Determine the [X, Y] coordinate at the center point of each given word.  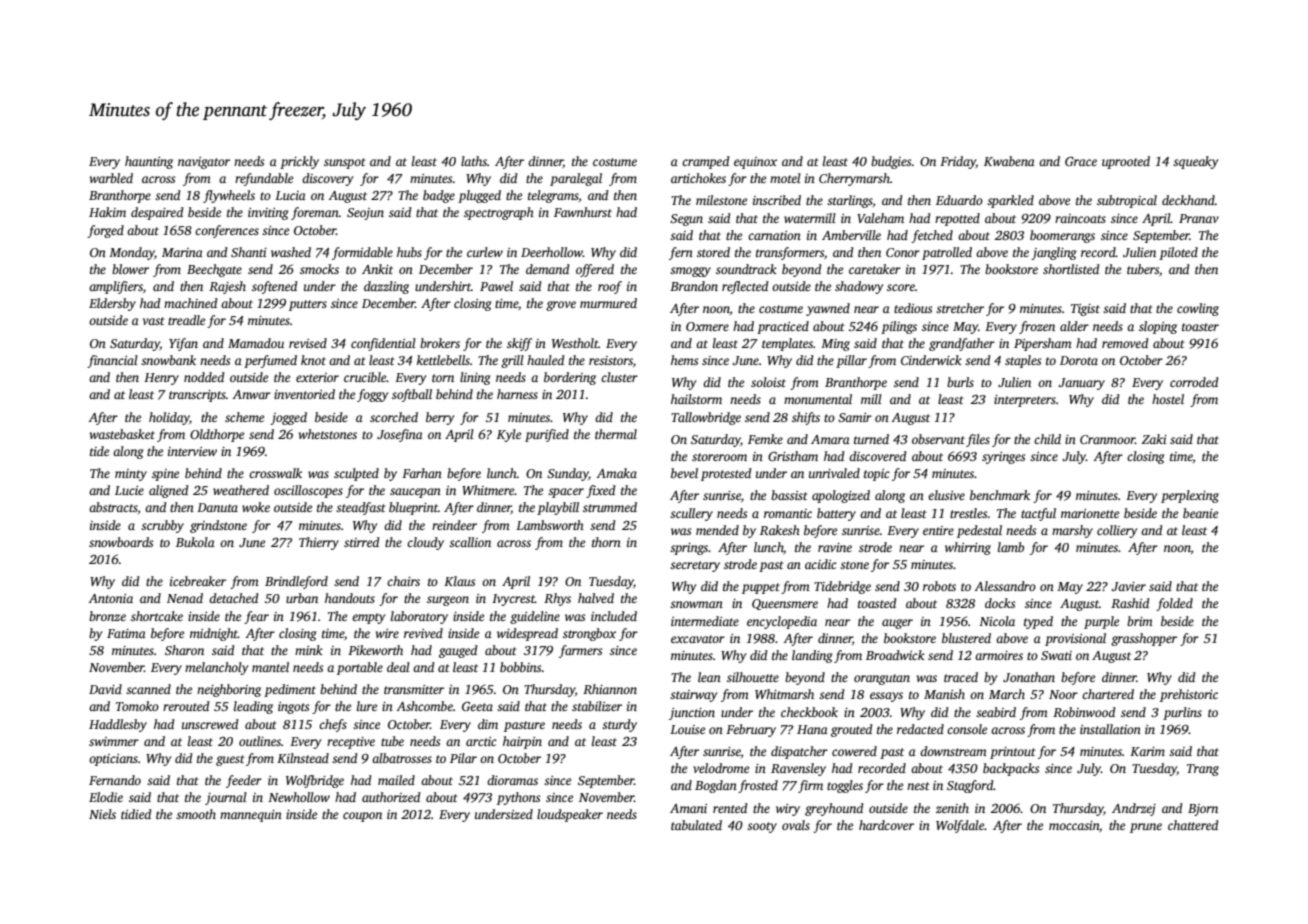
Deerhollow [552, 252]
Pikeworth [375, 650]
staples [1023, 361]
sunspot [345, 163]
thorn [606, 542]
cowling [1198, 309]
